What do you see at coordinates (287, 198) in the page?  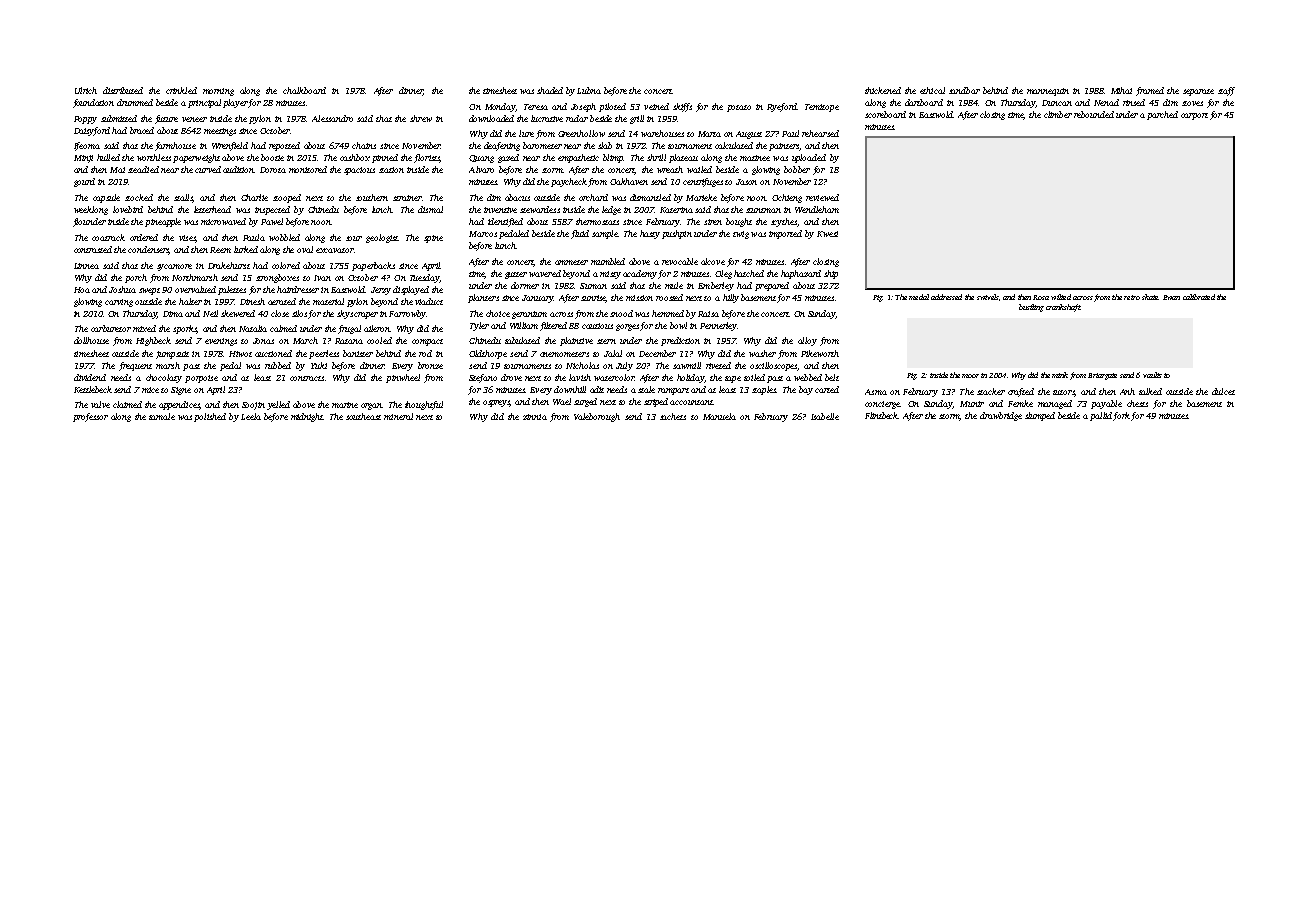 I see `stooped` at bounding box center [287, 198].
